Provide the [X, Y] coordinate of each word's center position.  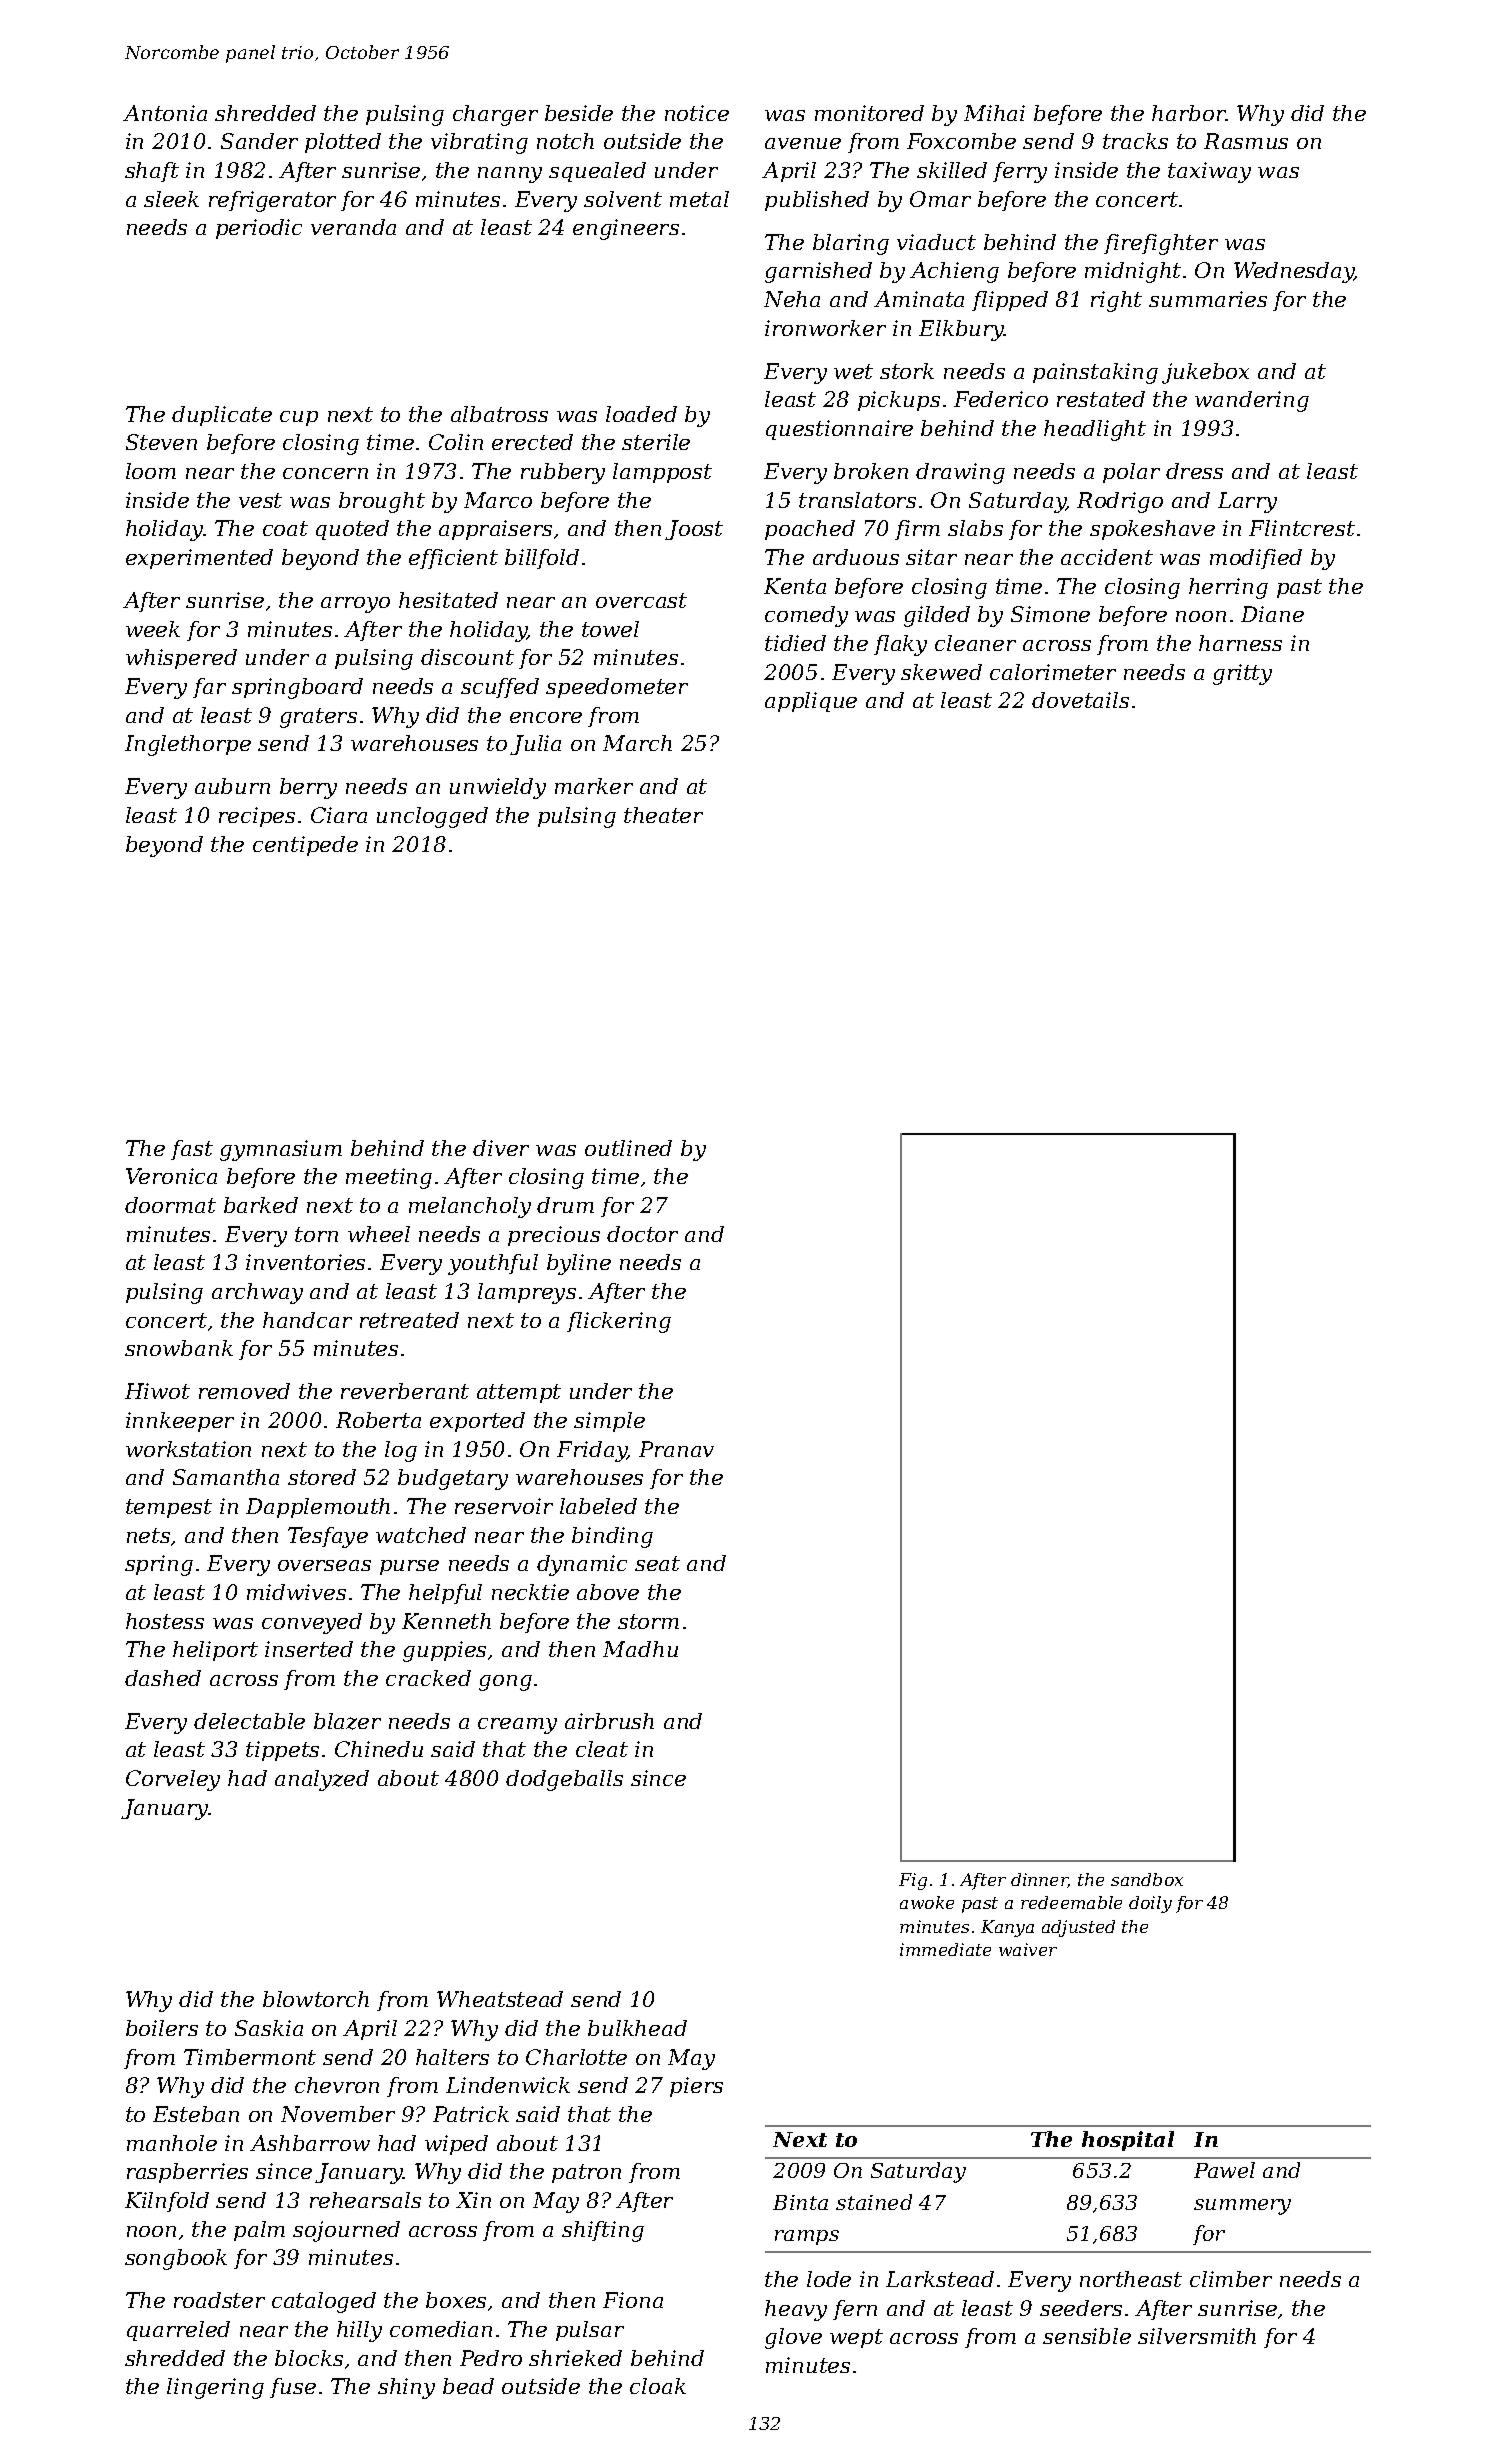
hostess [165, 1621]
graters [318, 718]
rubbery [563, 473]
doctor [642, 1234]
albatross [499, 414]
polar [1131, 473]
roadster [219, 2300]
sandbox [1147, 1879]
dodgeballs [564, 1780]
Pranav [676, 1449]
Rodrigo [1120, 502]
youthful [493, 1264]
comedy [806, 616]
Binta [800, 2202]
